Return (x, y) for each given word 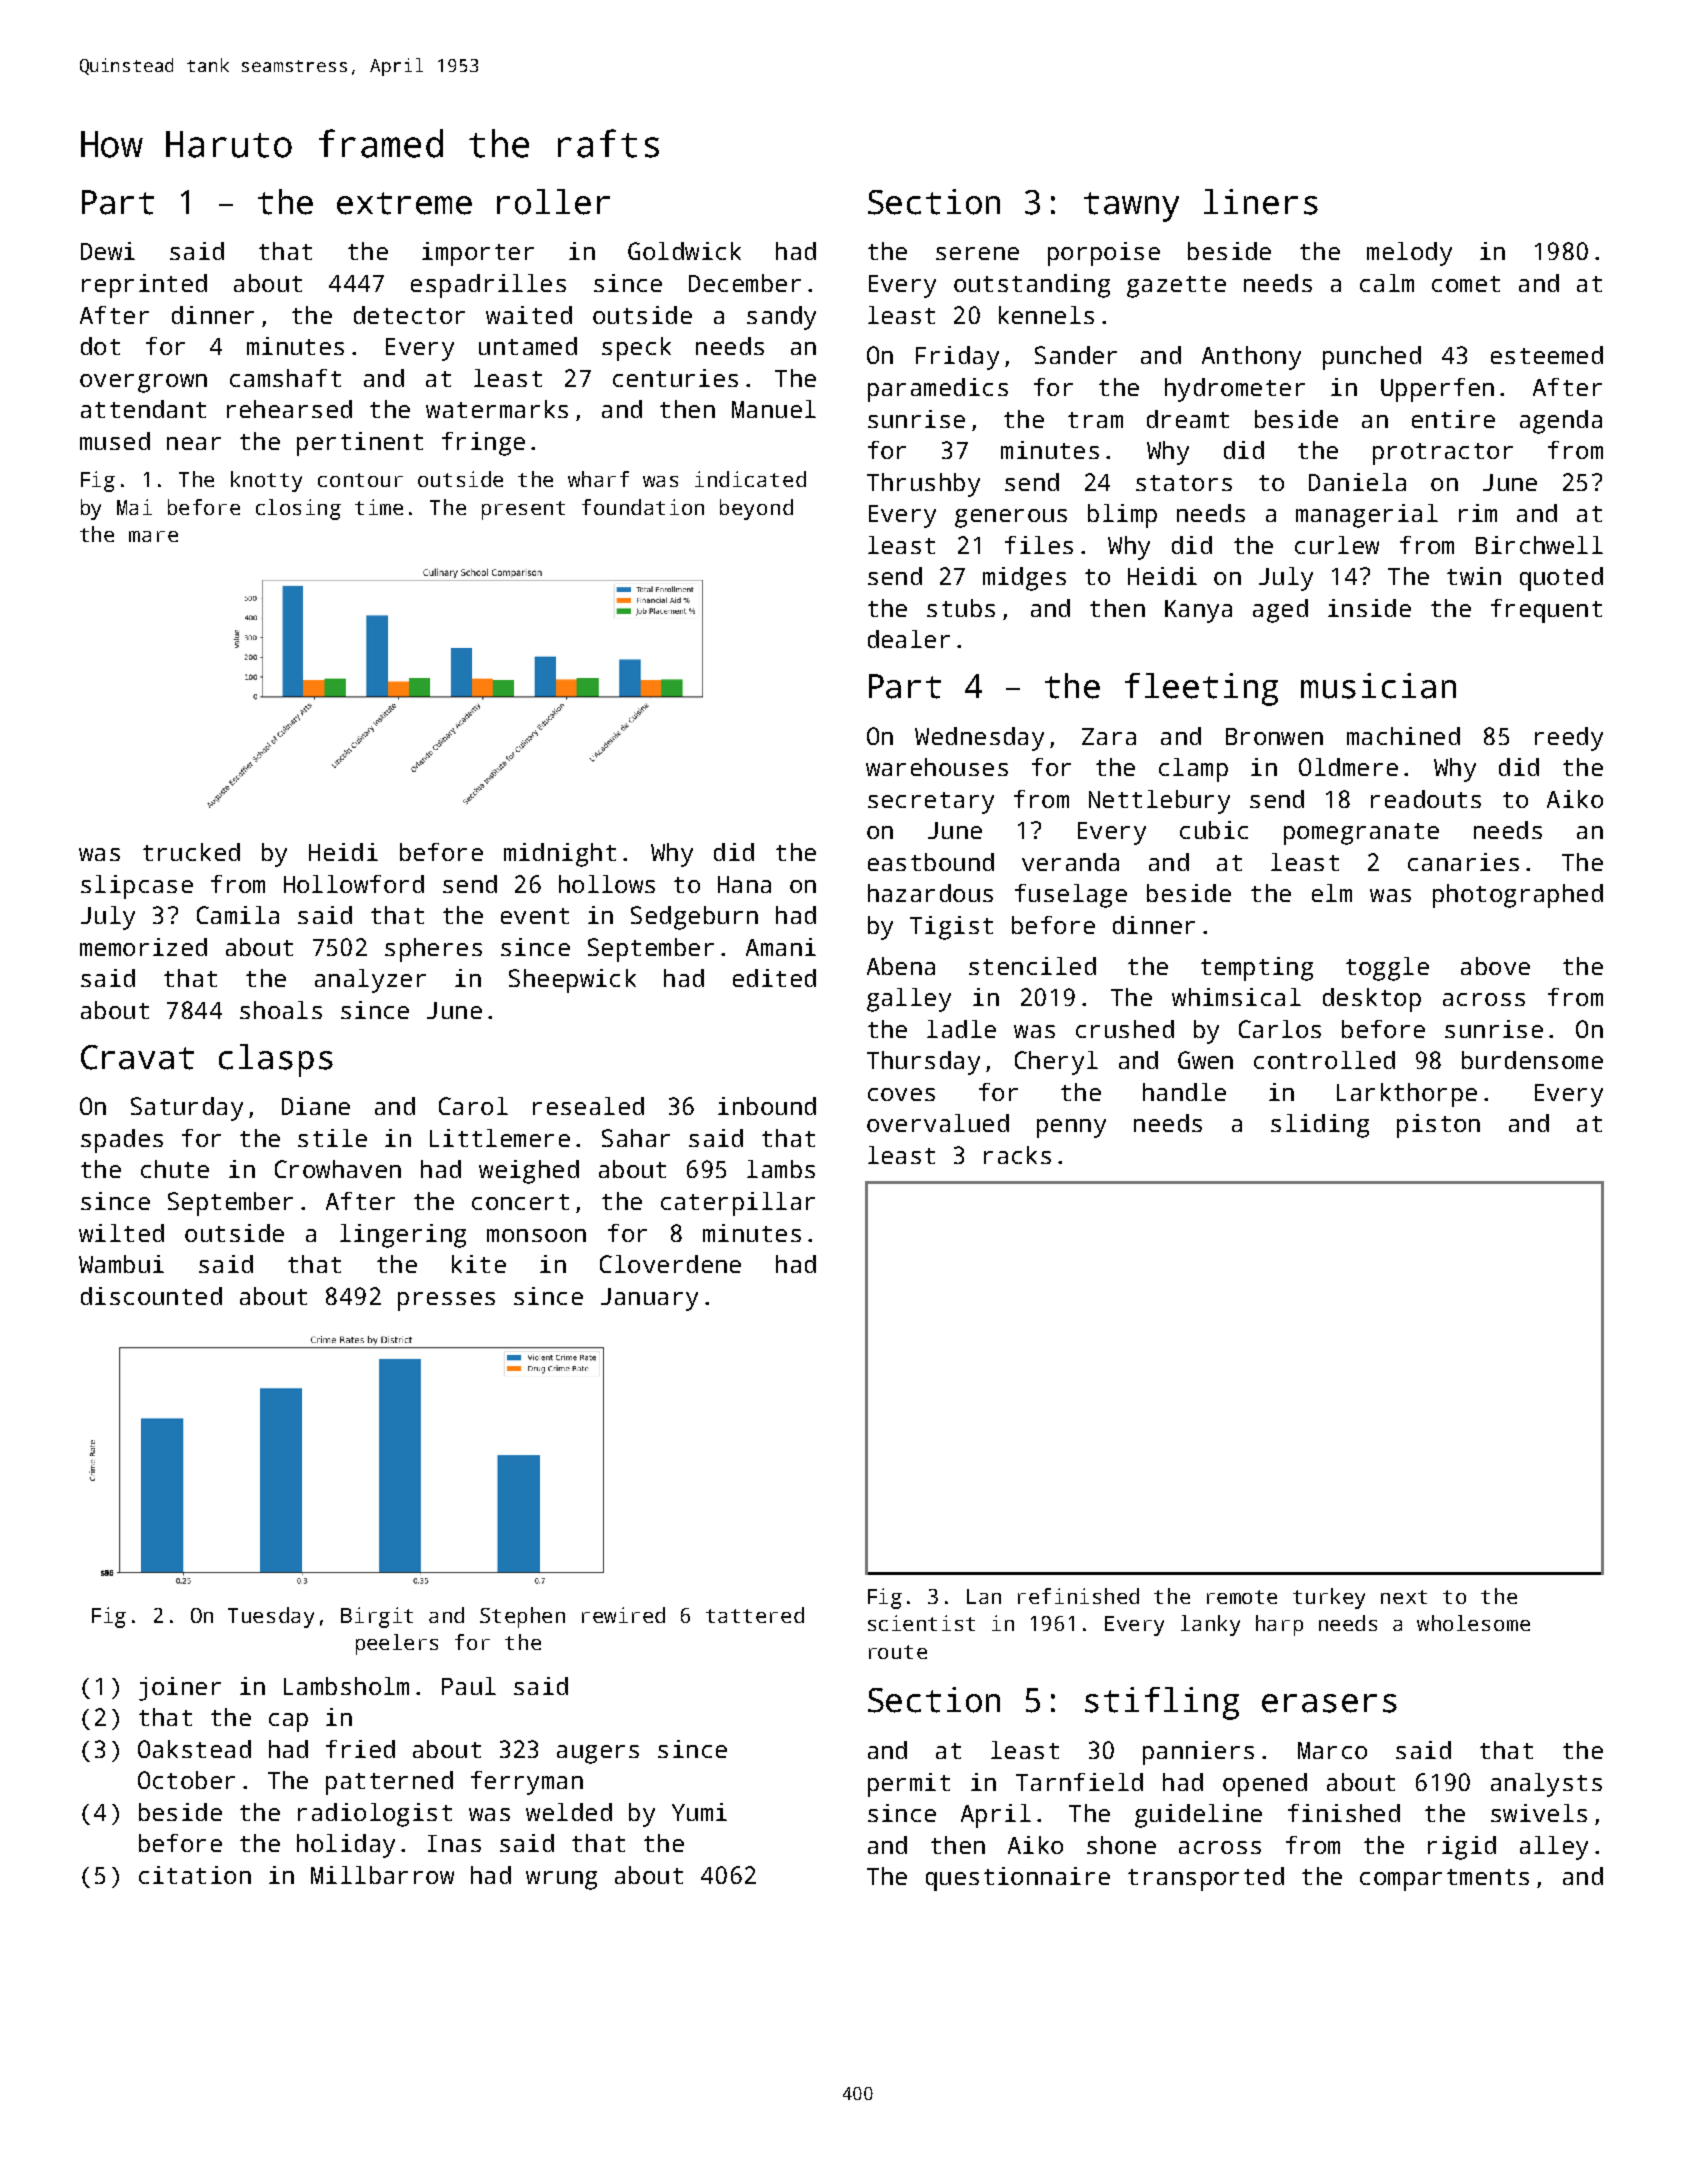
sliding (1320, 1126)
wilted (121, 1233)
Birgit (377, 1617)
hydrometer (1235, 390)
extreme (404, 203)
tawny (1131, 207)
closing (298, 509)
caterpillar (738, 1204)
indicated (750, 479)
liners (1261, 202)
